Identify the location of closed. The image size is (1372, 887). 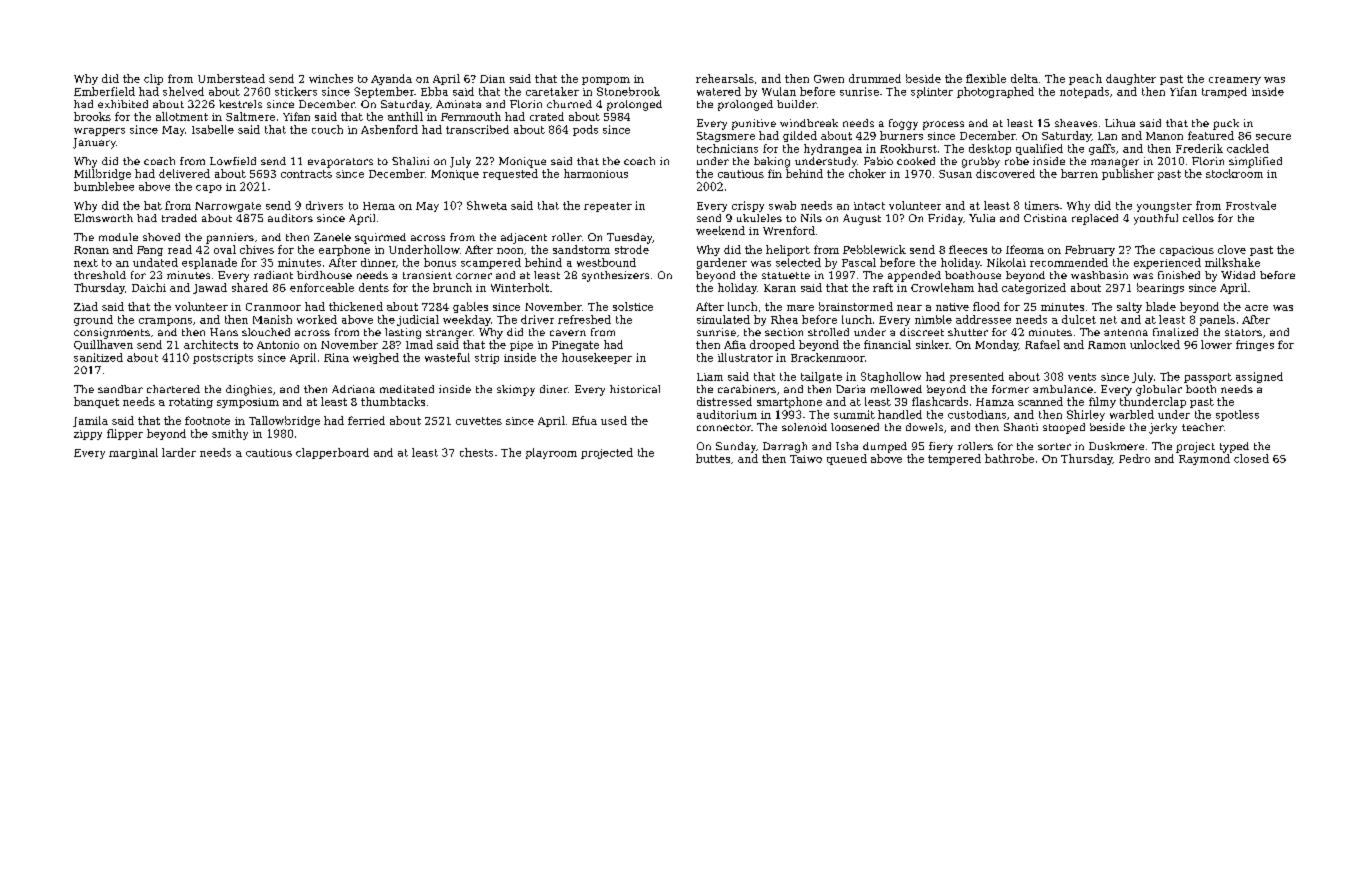
(1251, 458).
